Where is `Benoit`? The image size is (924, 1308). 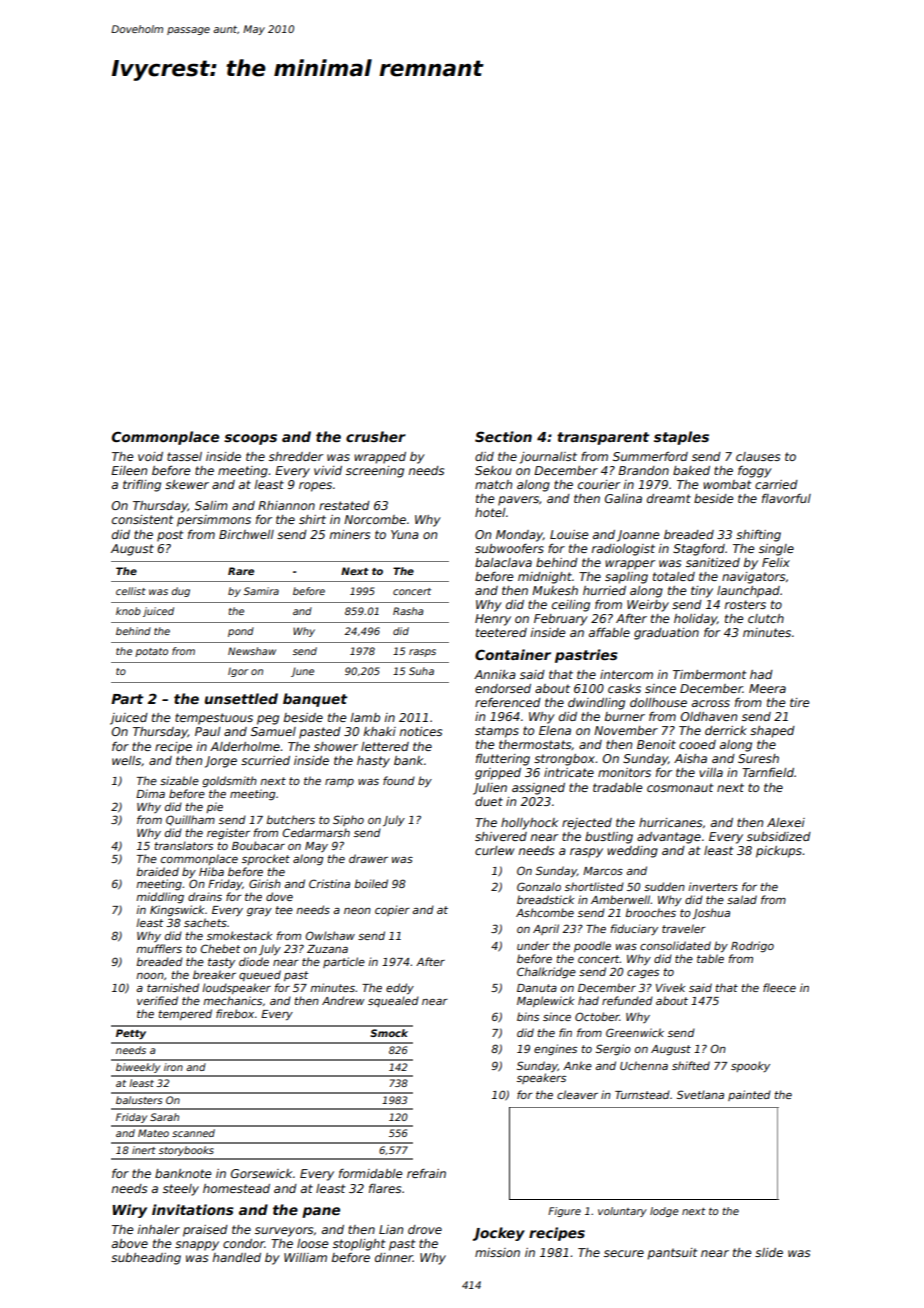 Benoit is located at coordinates (656, 744).
